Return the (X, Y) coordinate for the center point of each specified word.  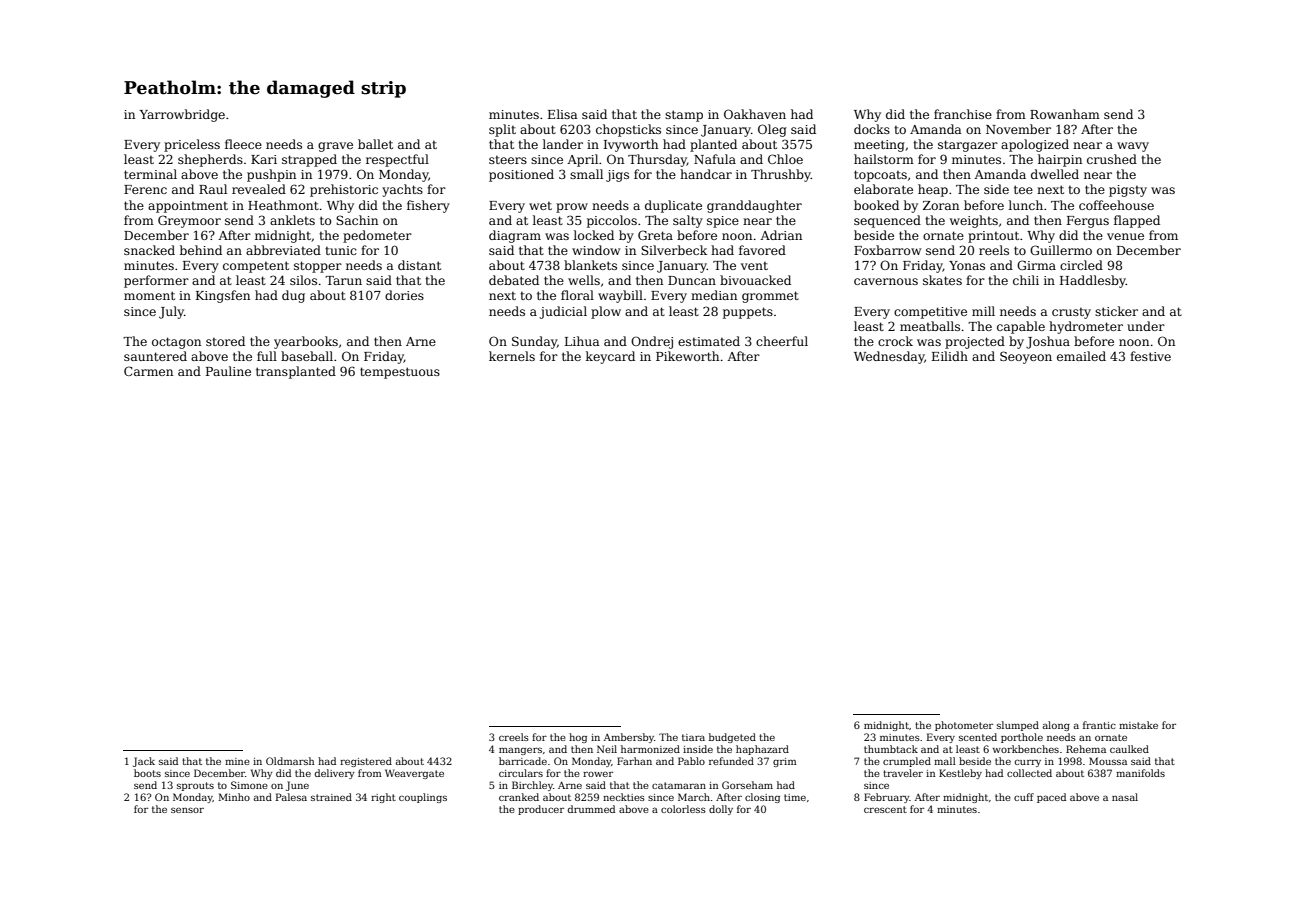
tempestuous (400, 373)
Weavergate (414, 774)
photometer (964, 726)
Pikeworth (687, 356)
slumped (1018, 726)
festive (1150, 356)
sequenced (887, 221)
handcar (706, 174)
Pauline (228, 371)
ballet (375, 144)
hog (578, 738)
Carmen (148, 371)
